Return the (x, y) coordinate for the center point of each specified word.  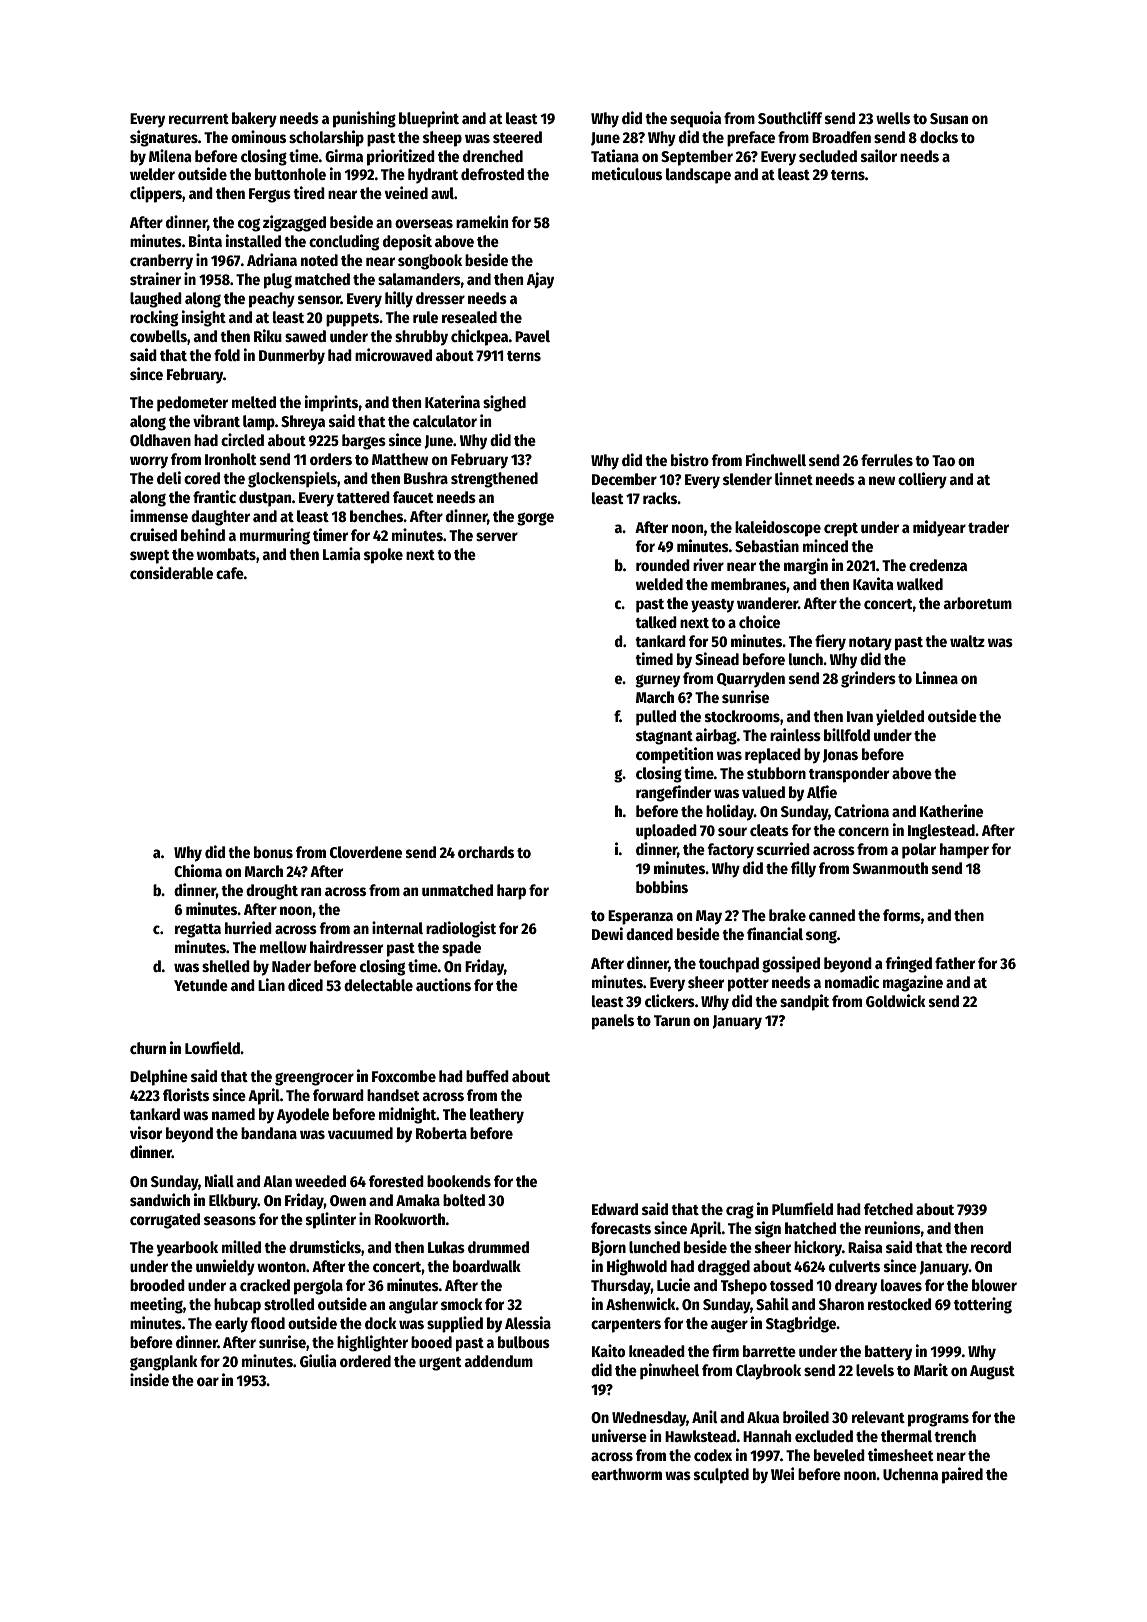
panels (613, 1022)
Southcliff (790, 117)
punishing (364, 119)
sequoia (695, 119)
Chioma (198, 870)
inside (149, 1379)
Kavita (873, 583)
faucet (413, 497)
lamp (259, 423)
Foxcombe (404, 1076)
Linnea (937, 677)
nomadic (852, 981)
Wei (782, 1473)
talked (656, 622)
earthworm (626, 1474)
